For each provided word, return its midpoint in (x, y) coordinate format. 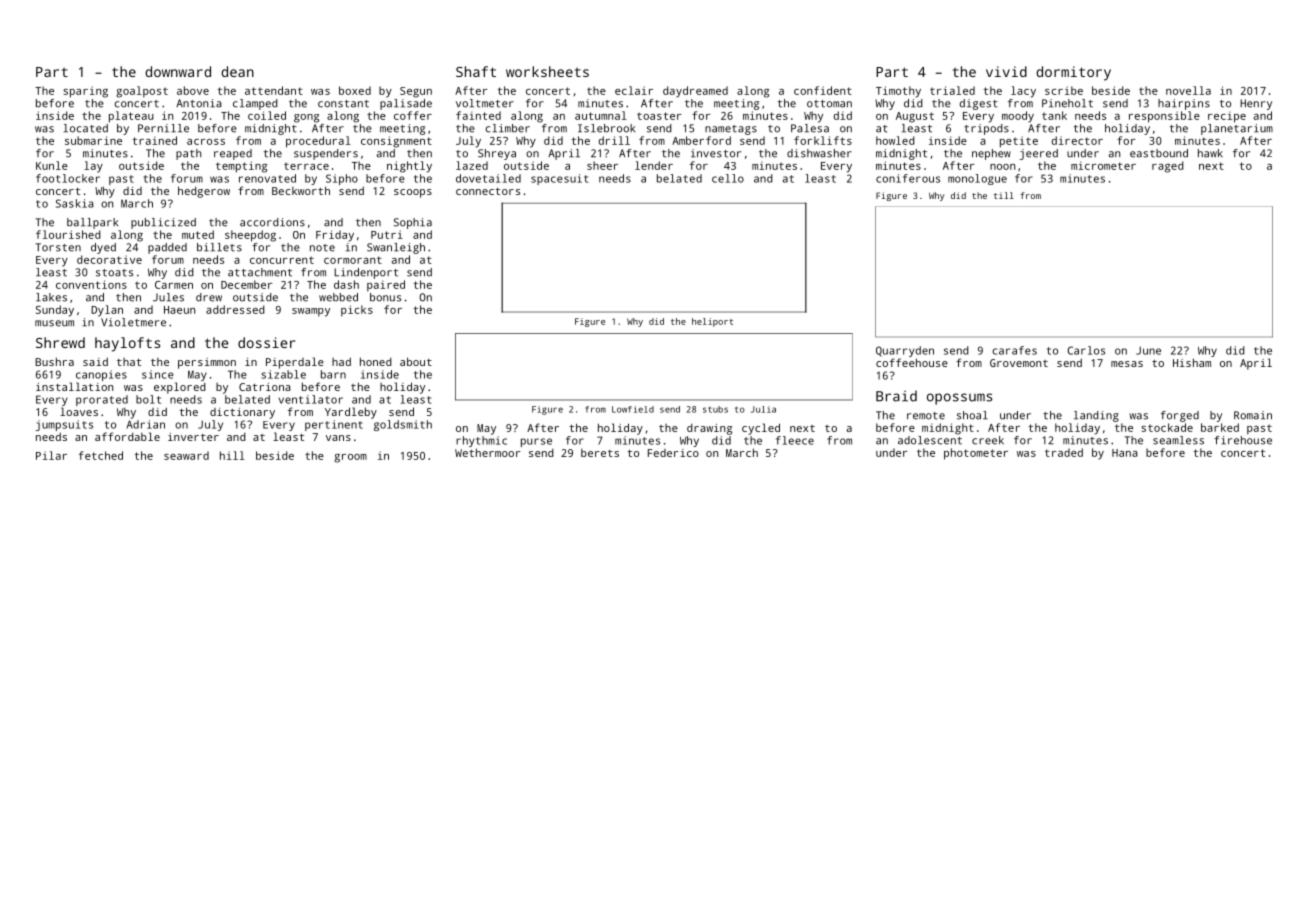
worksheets (547, 71)
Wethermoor (488, 452)
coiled (267, 115)
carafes (1014, 350)
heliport (712, 322)
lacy (1023, 92)
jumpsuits (64, 425)
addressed (235, 309)
